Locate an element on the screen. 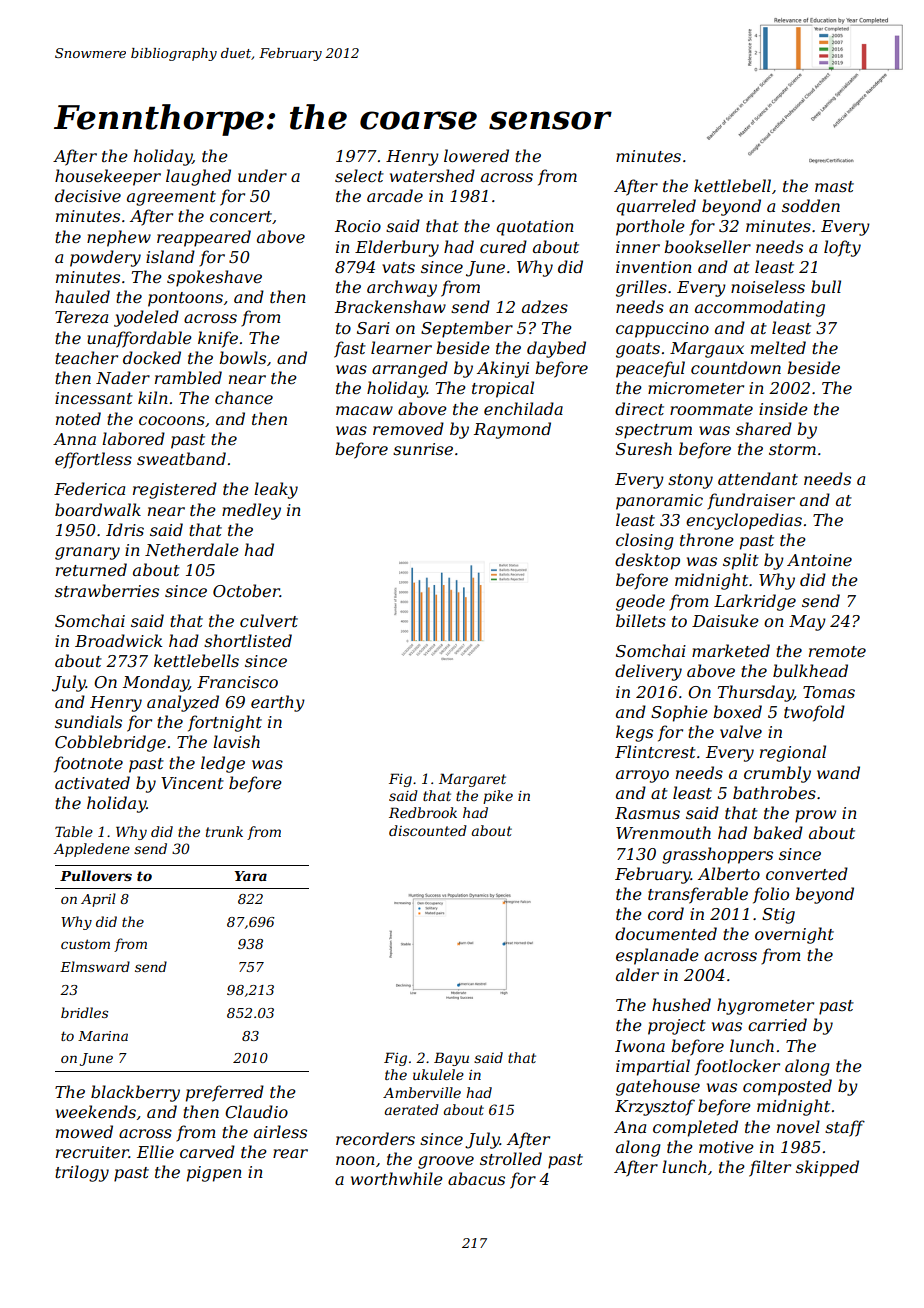 This screenshot has width=924, height=1308. Anna is located at coordinates (74, 439).
